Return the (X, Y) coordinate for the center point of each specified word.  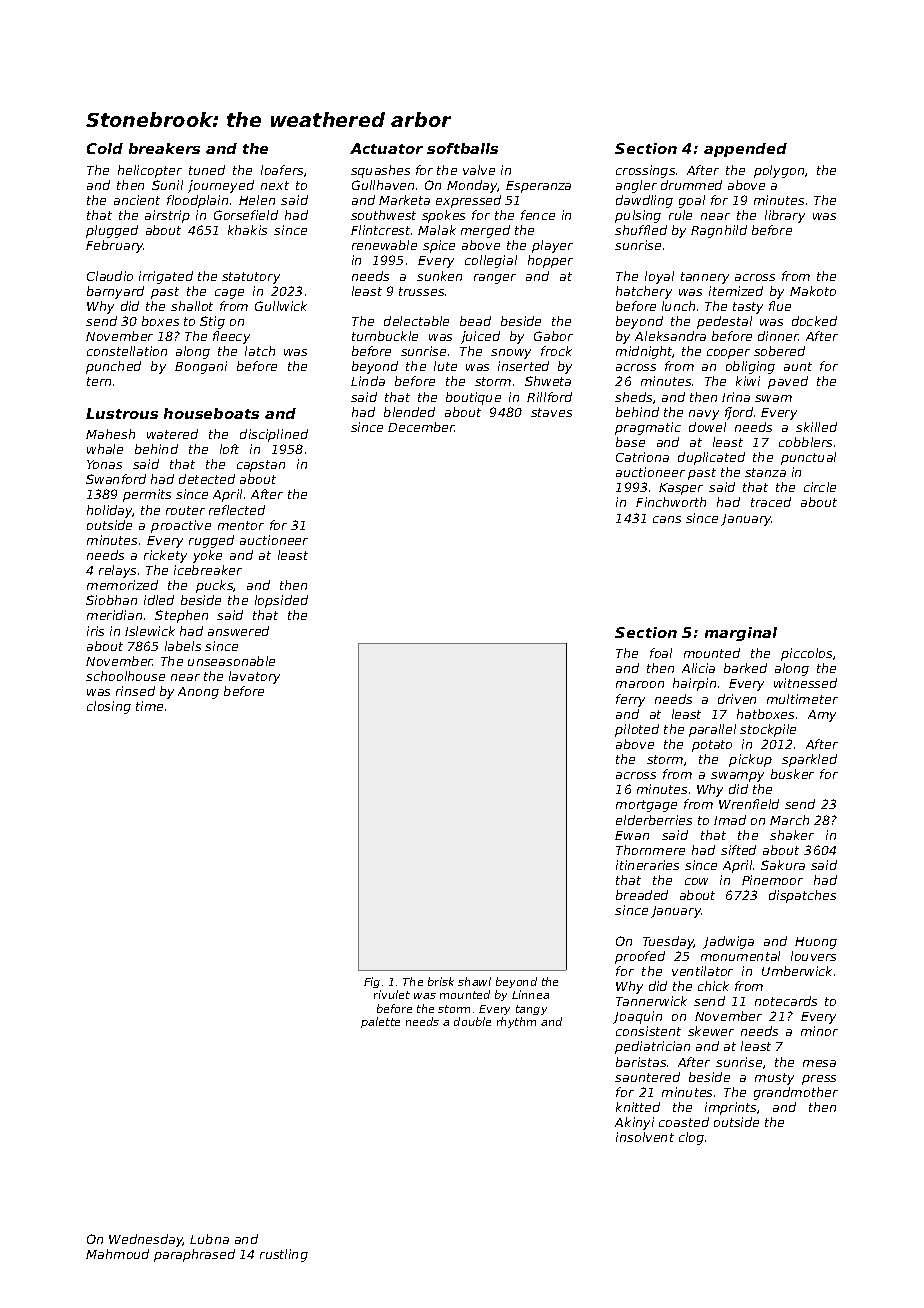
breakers (164, 148)
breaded (642, 895)
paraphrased (194, 1255)
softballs (462, 148)
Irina (736, 397)
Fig (372, 982)
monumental (740, 956)
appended (745, 150)
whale (105, 449)
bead (475, 321)
